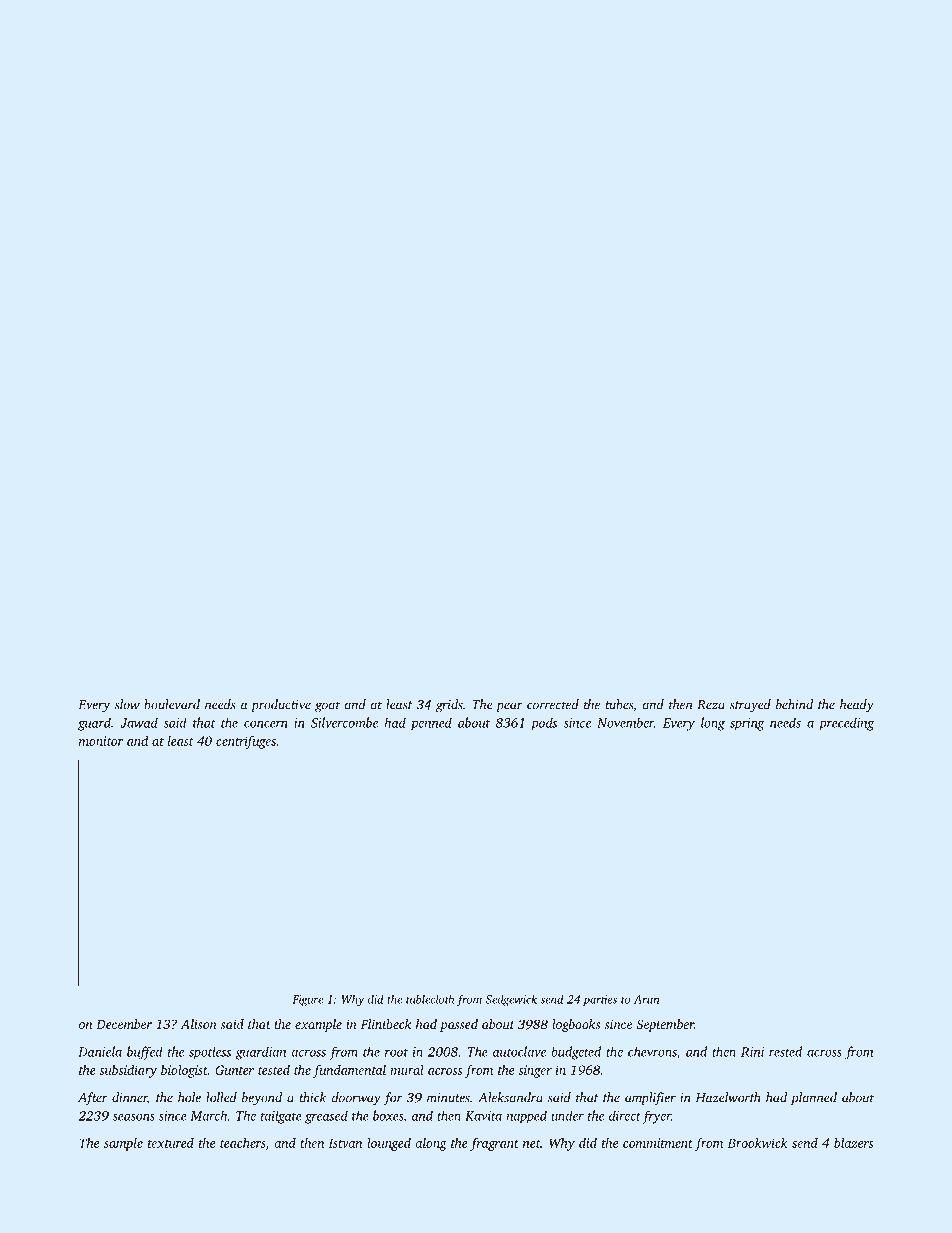  What do you see at coordinates (389, 1144) in the screenshot?
I see `lounged` at bounding box center [389, 1144].
